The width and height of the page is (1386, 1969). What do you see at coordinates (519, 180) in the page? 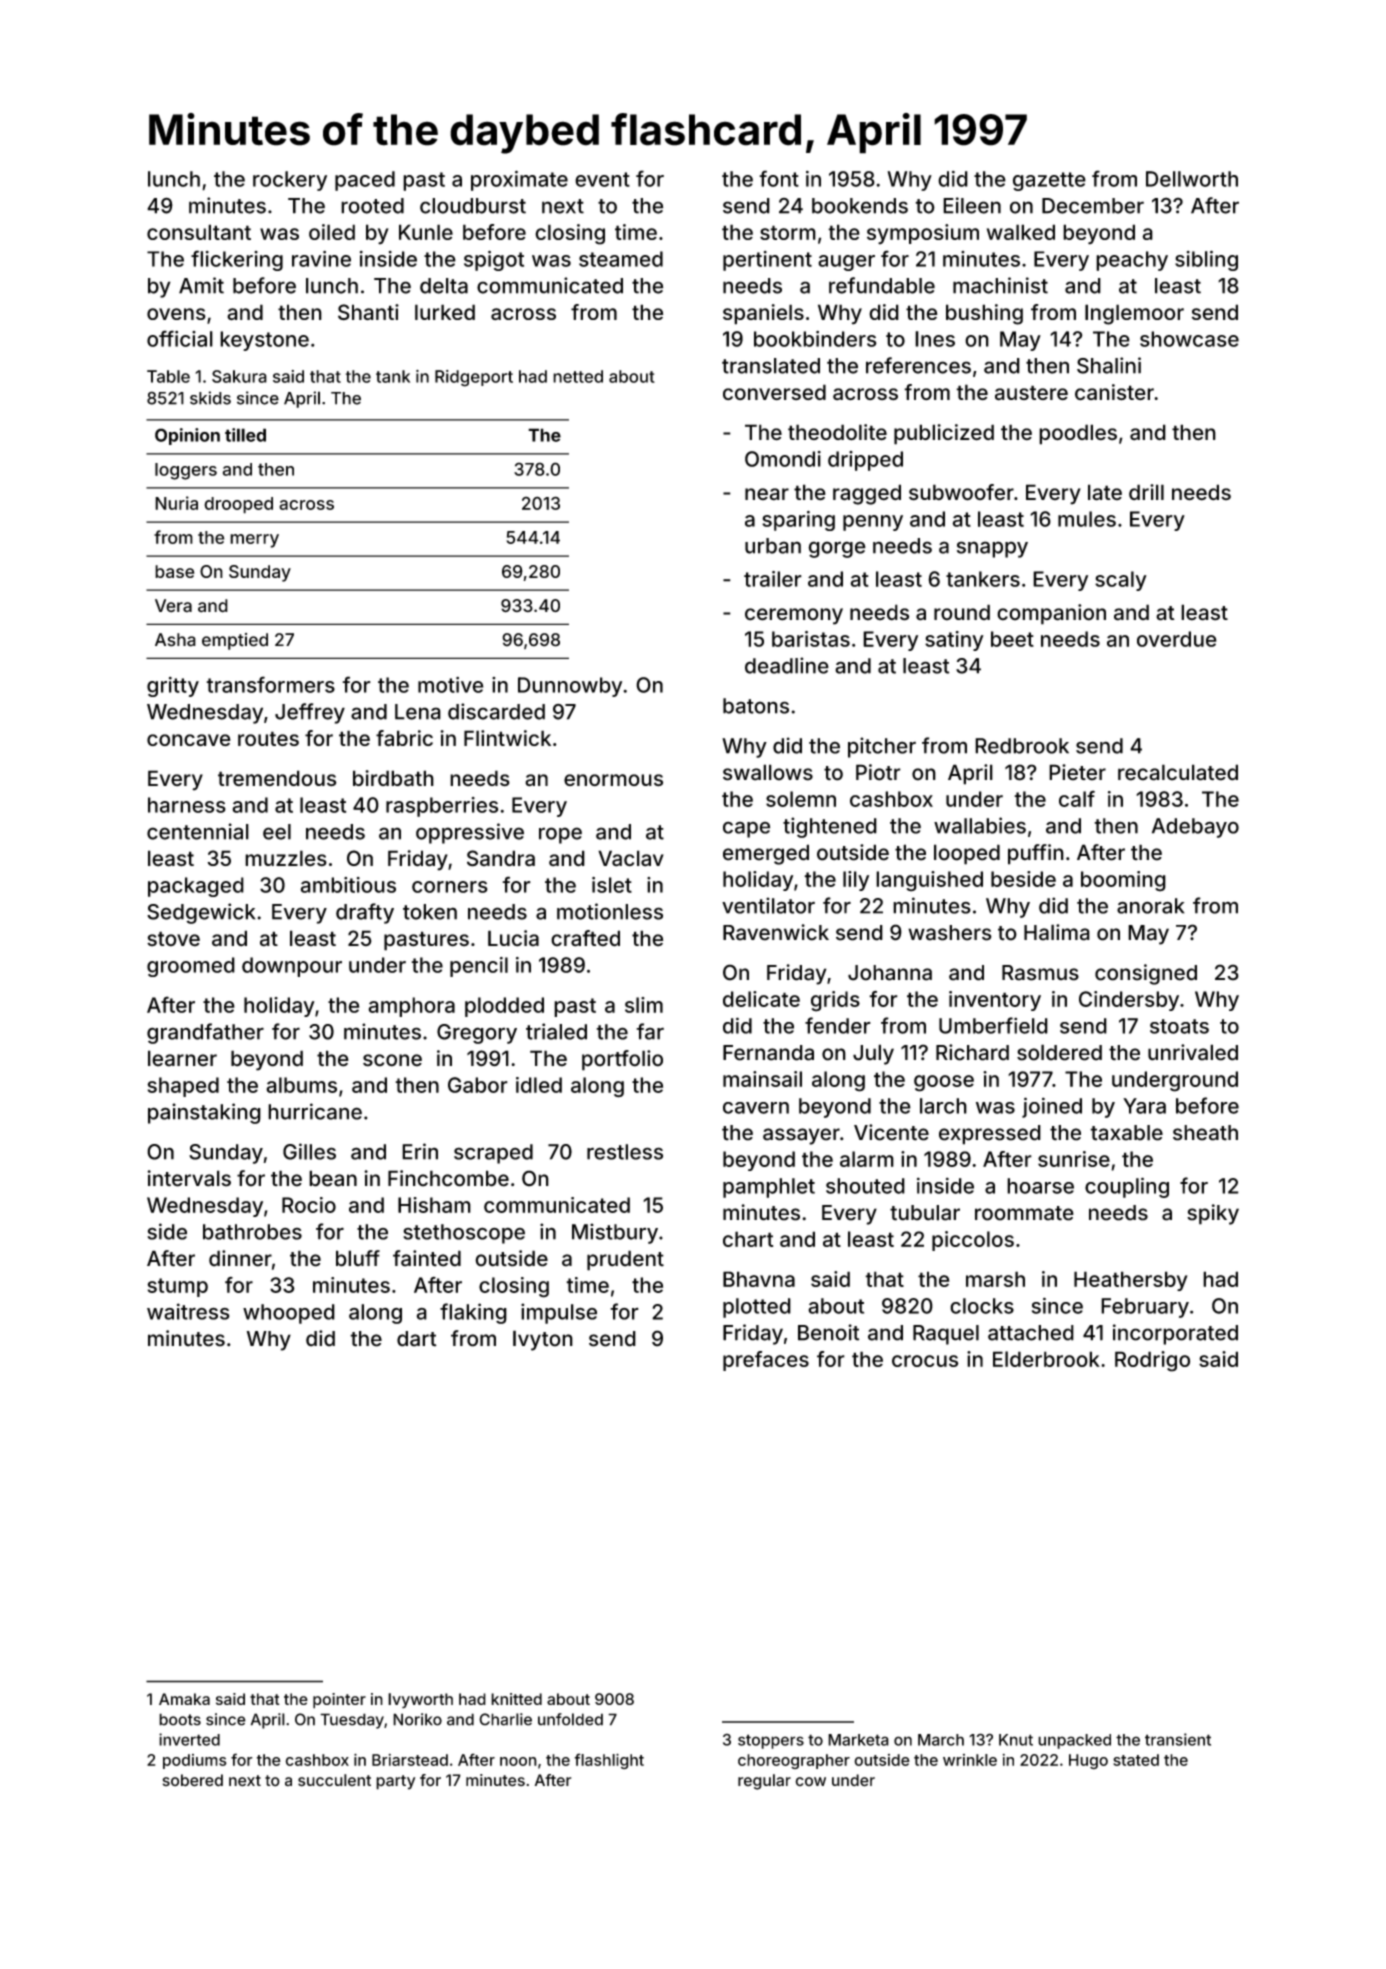
I see `proximate` at bounding box center [519, 180].
